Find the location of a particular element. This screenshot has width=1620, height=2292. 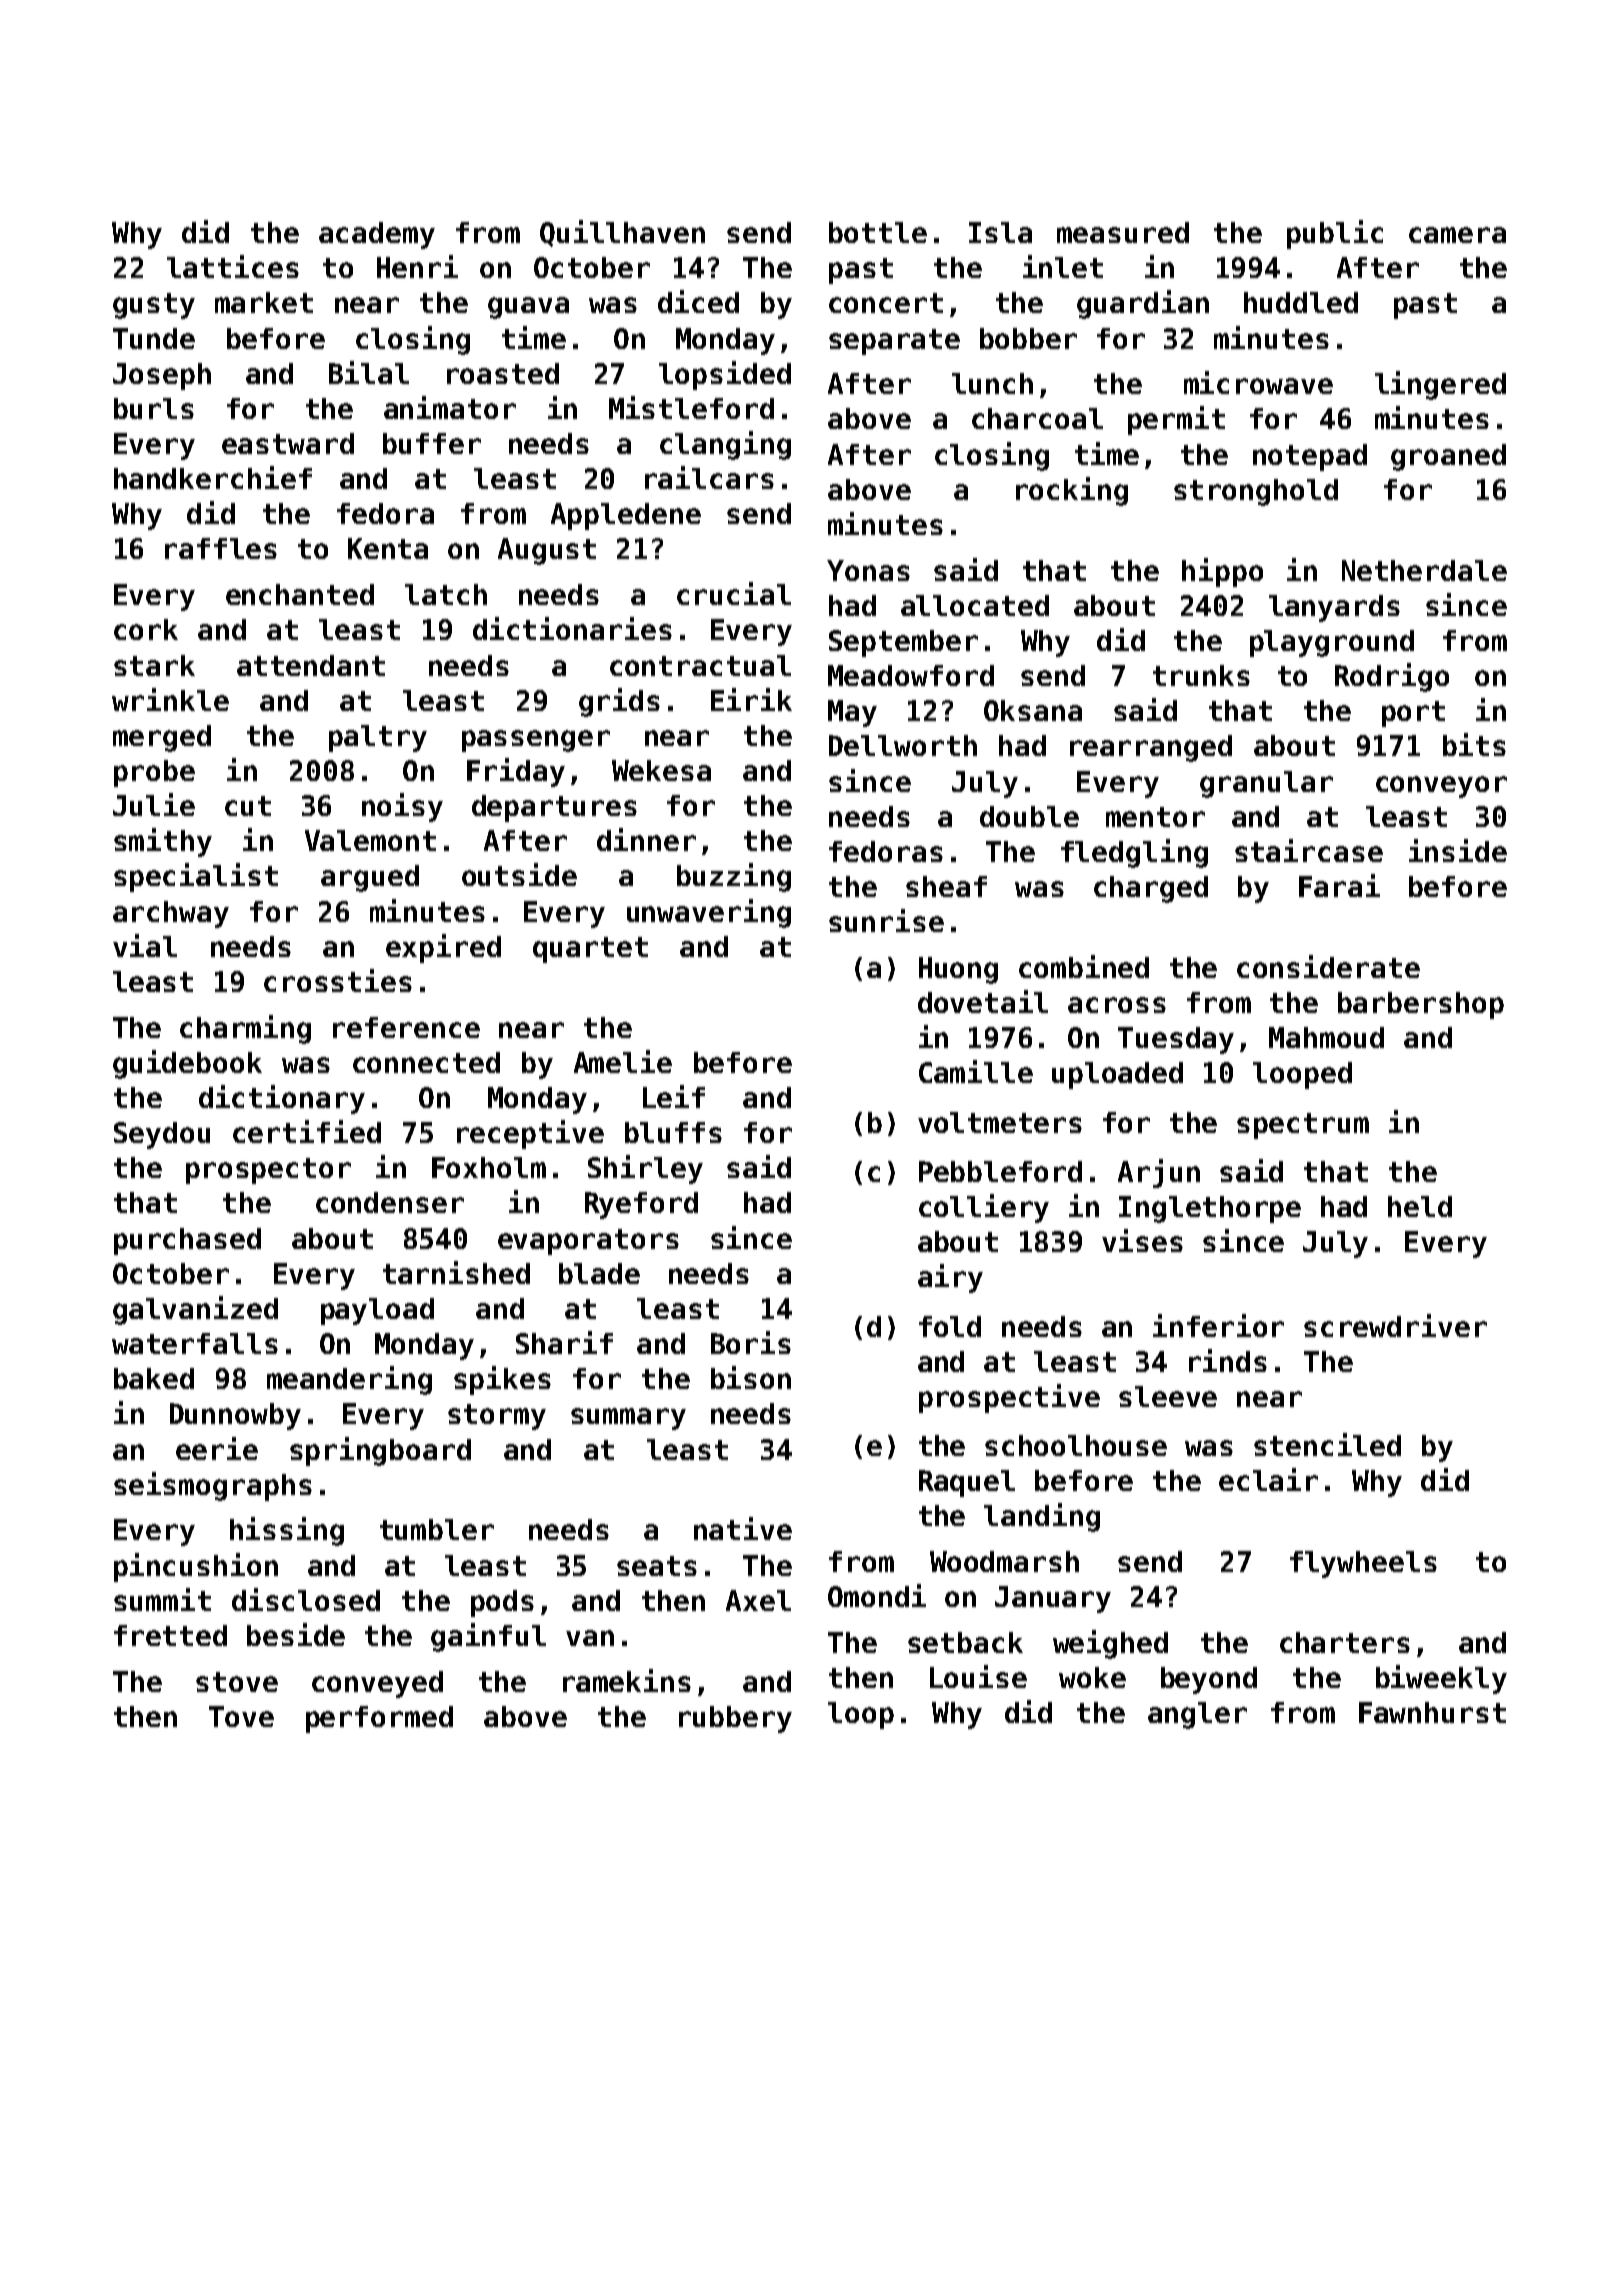

Mahmoud is located at coordinates (1326, 1037).
